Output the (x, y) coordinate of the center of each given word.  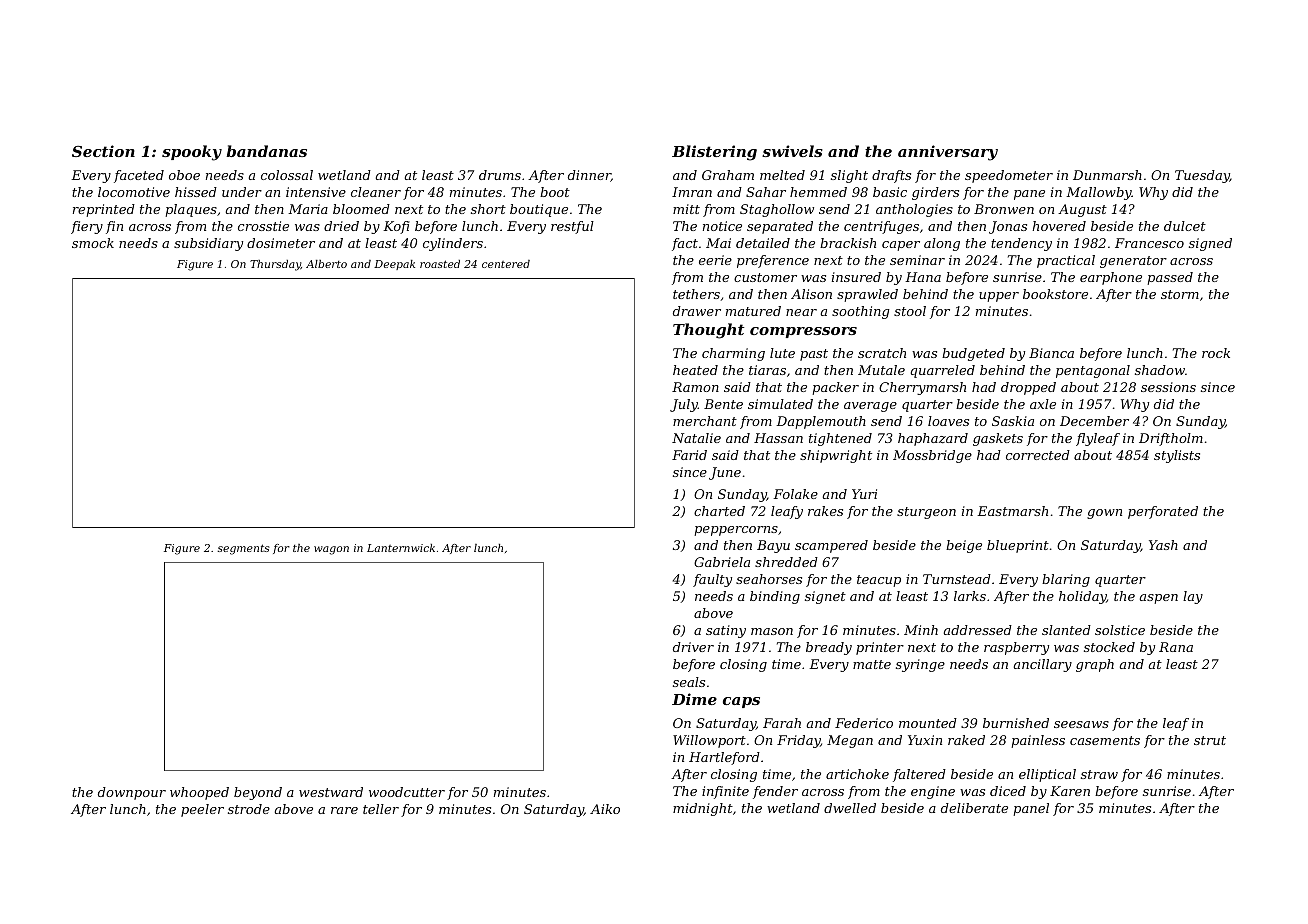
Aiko (605, 809)
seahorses (769, 579)
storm (1180, 294)
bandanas (266, 151)
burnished (1016, 723)
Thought (708, 331)
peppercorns (736, 531)
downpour (132, 793)
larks (970, 596)
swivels (792, 151)
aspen (1159, 599)
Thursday (275, 265)
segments (244, 549)
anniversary (948, 153)
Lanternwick (401, 548)
